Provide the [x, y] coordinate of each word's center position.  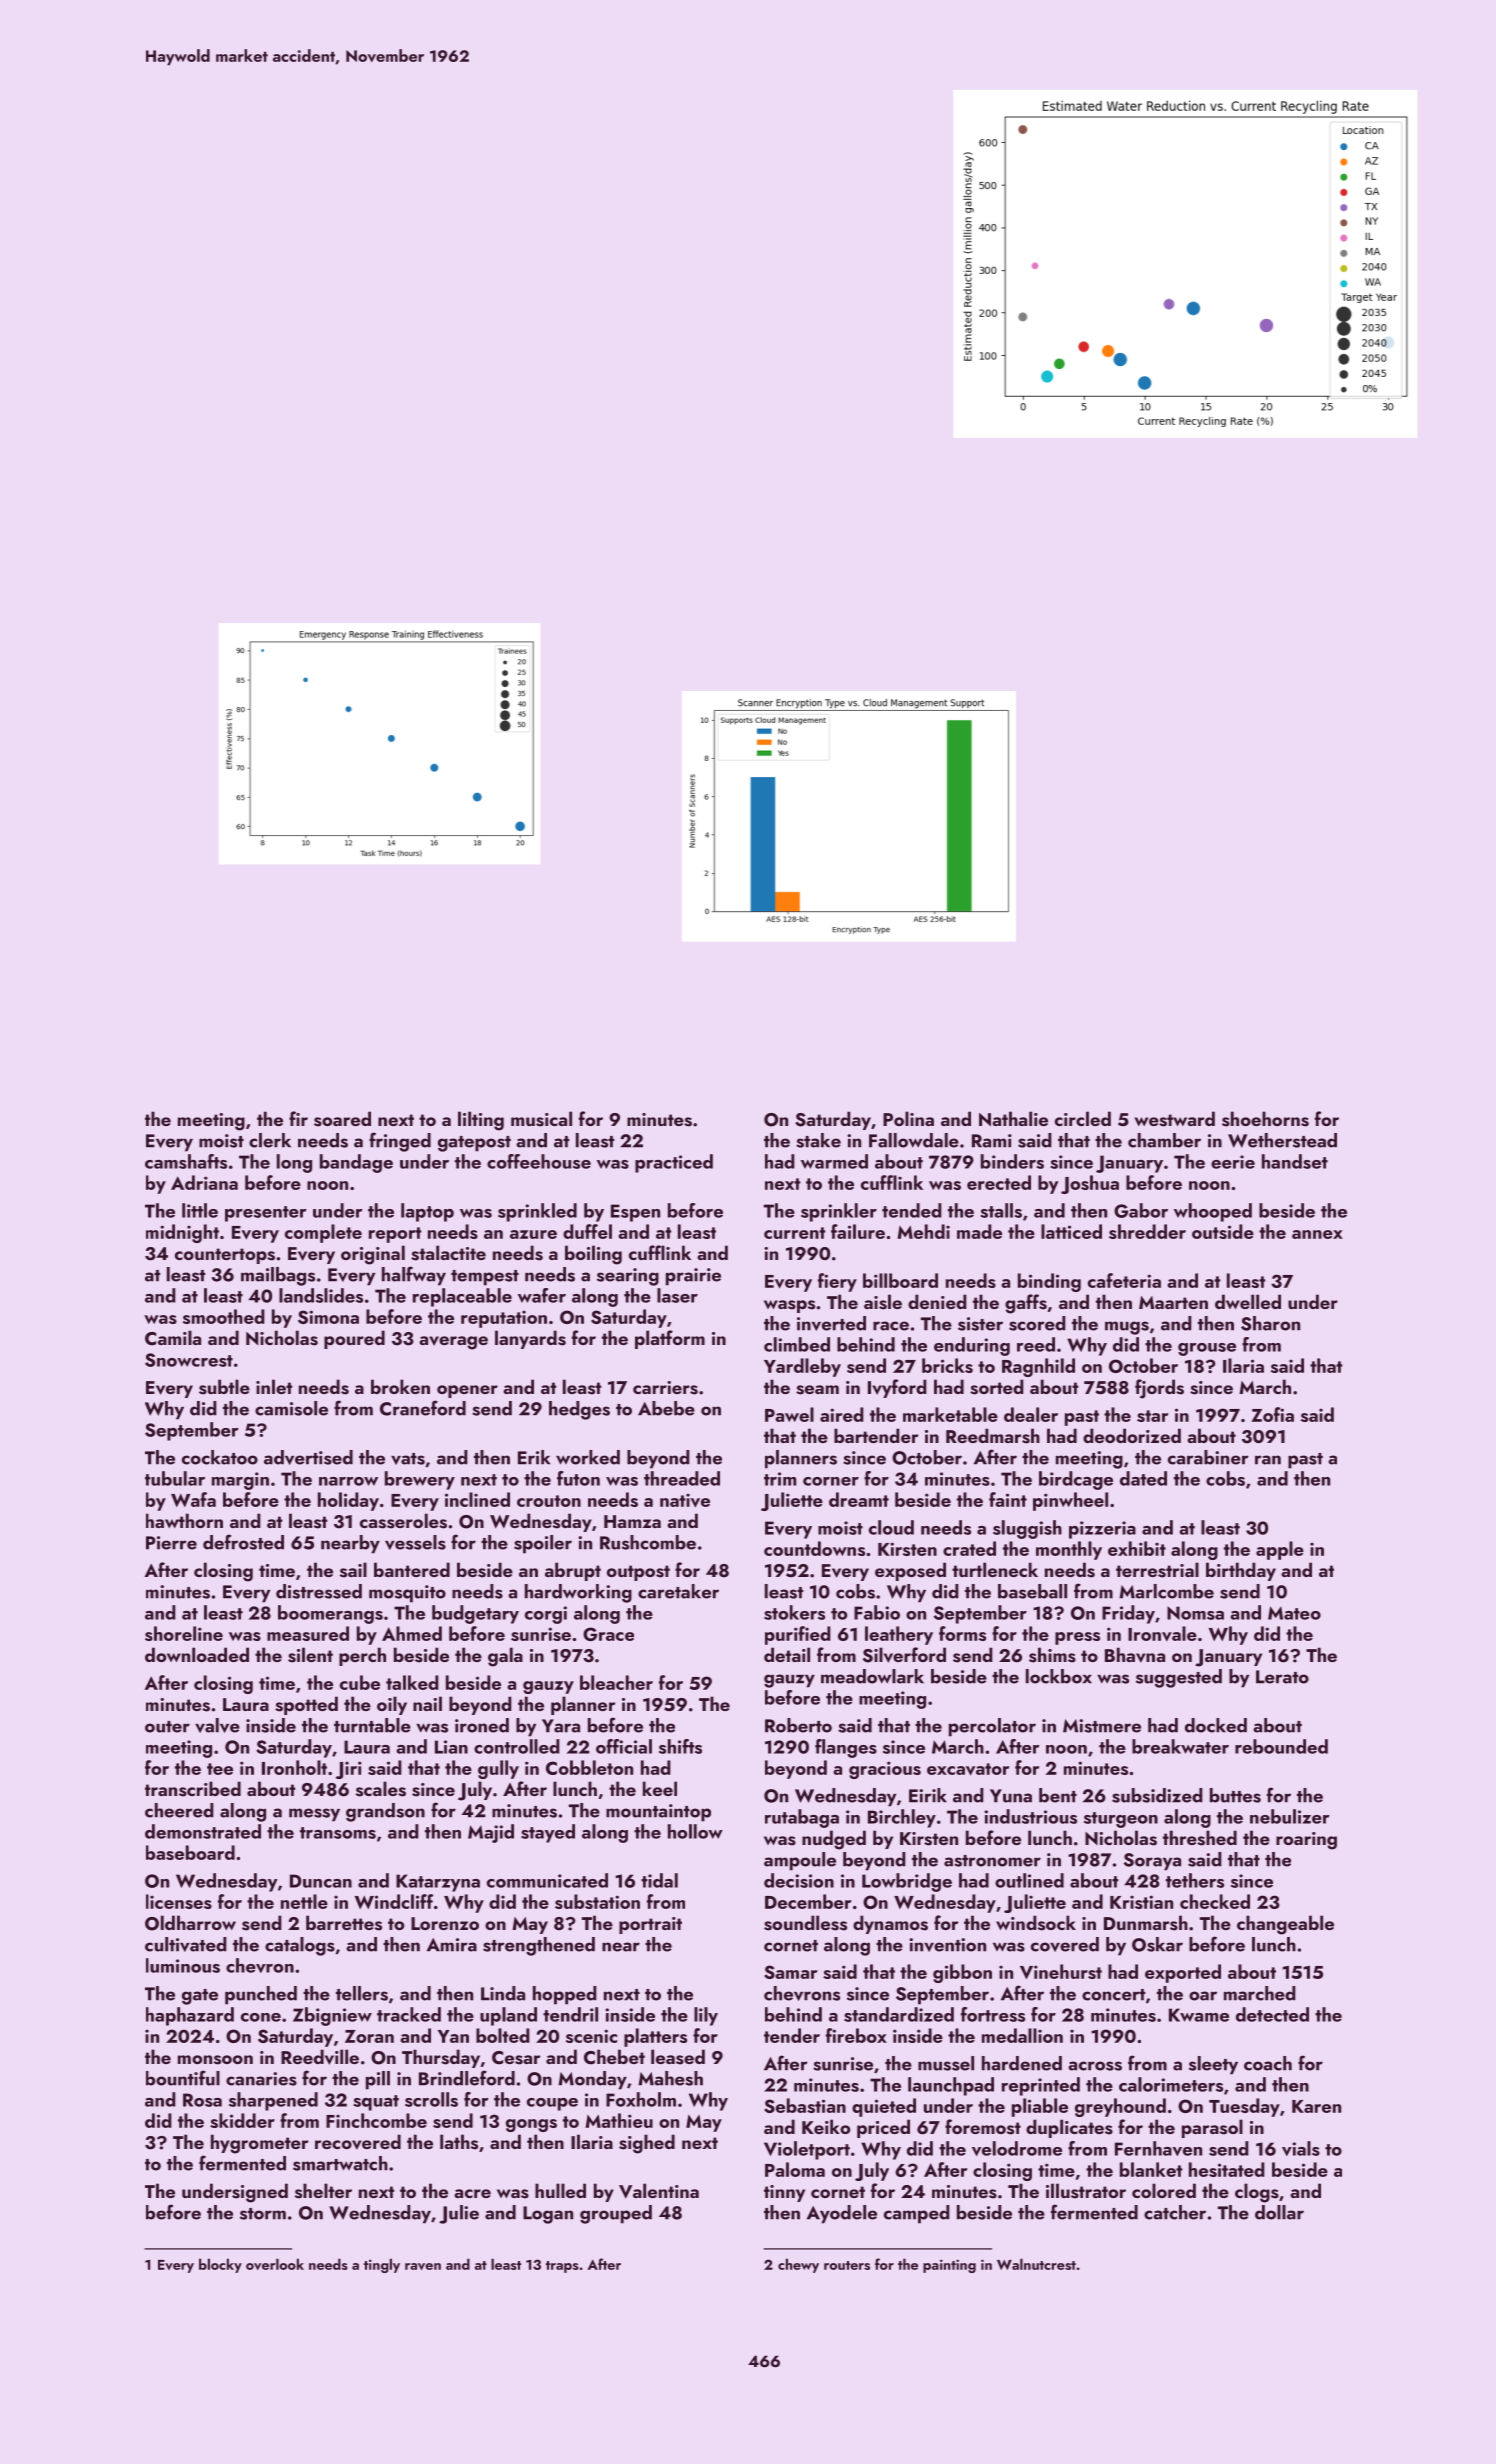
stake [818, 1140]
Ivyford [897, 1388]
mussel [946, 2063]
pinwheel [1070, 1501]
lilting [481, 1121]
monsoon [215, 2060]
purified [798, 1635]
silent [310, 1655]
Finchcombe [376, 2120]
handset [1295, 1161]
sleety [1213, 2065]
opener [467, 1391]
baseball [1032, 1591]
